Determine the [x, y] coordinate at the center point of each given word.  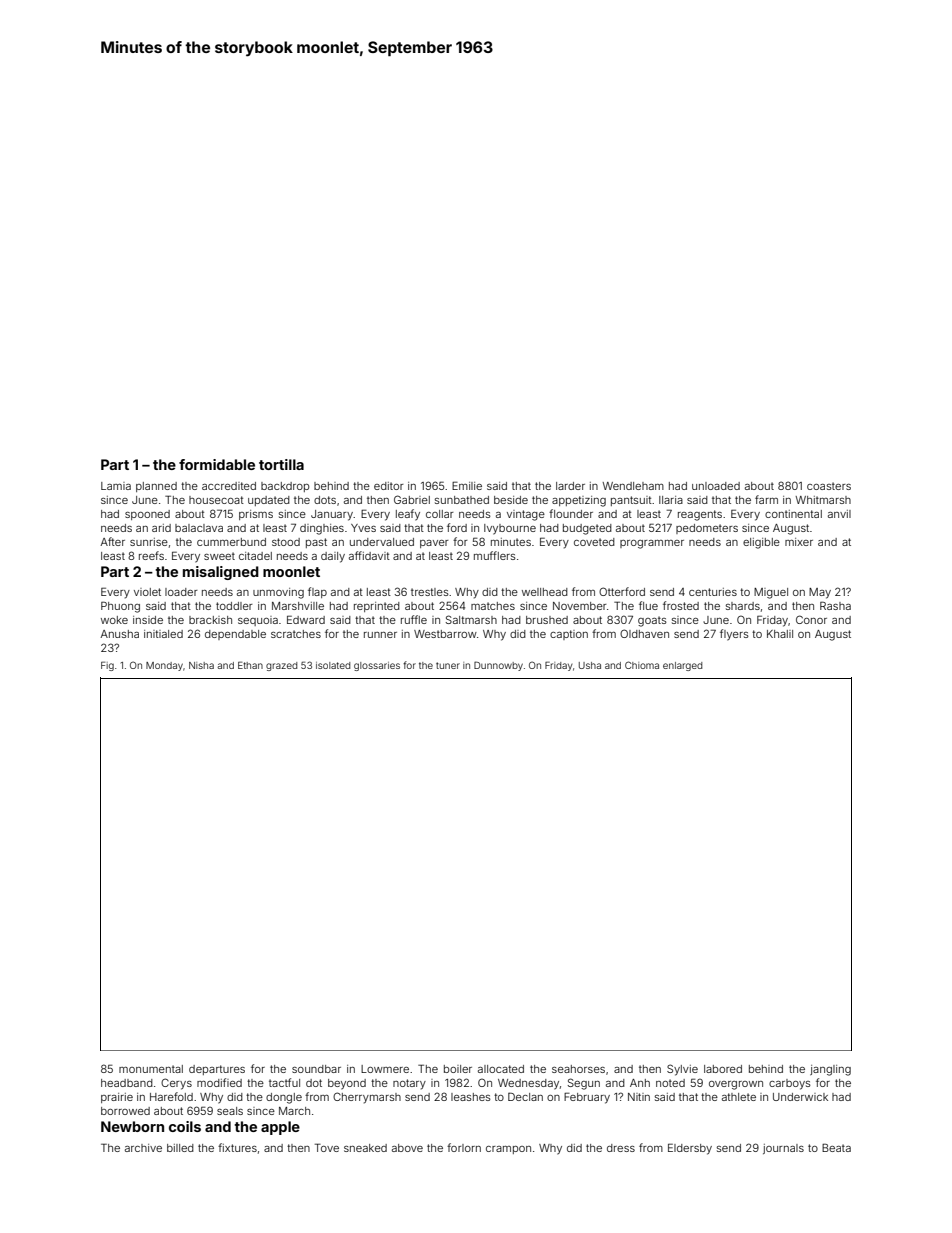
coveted [594, 542]
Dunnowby [498, 666]
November [580, 606]
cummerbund [231, 542]
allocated [501, 1069]
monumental [151, 1069]
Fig [107, 666]
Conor [811, 619]
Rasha [835, 606]
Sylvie [682, 1070]
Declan [525, 1096]
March [294, 1111]
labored [723, 1069]
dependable [235, 635]
